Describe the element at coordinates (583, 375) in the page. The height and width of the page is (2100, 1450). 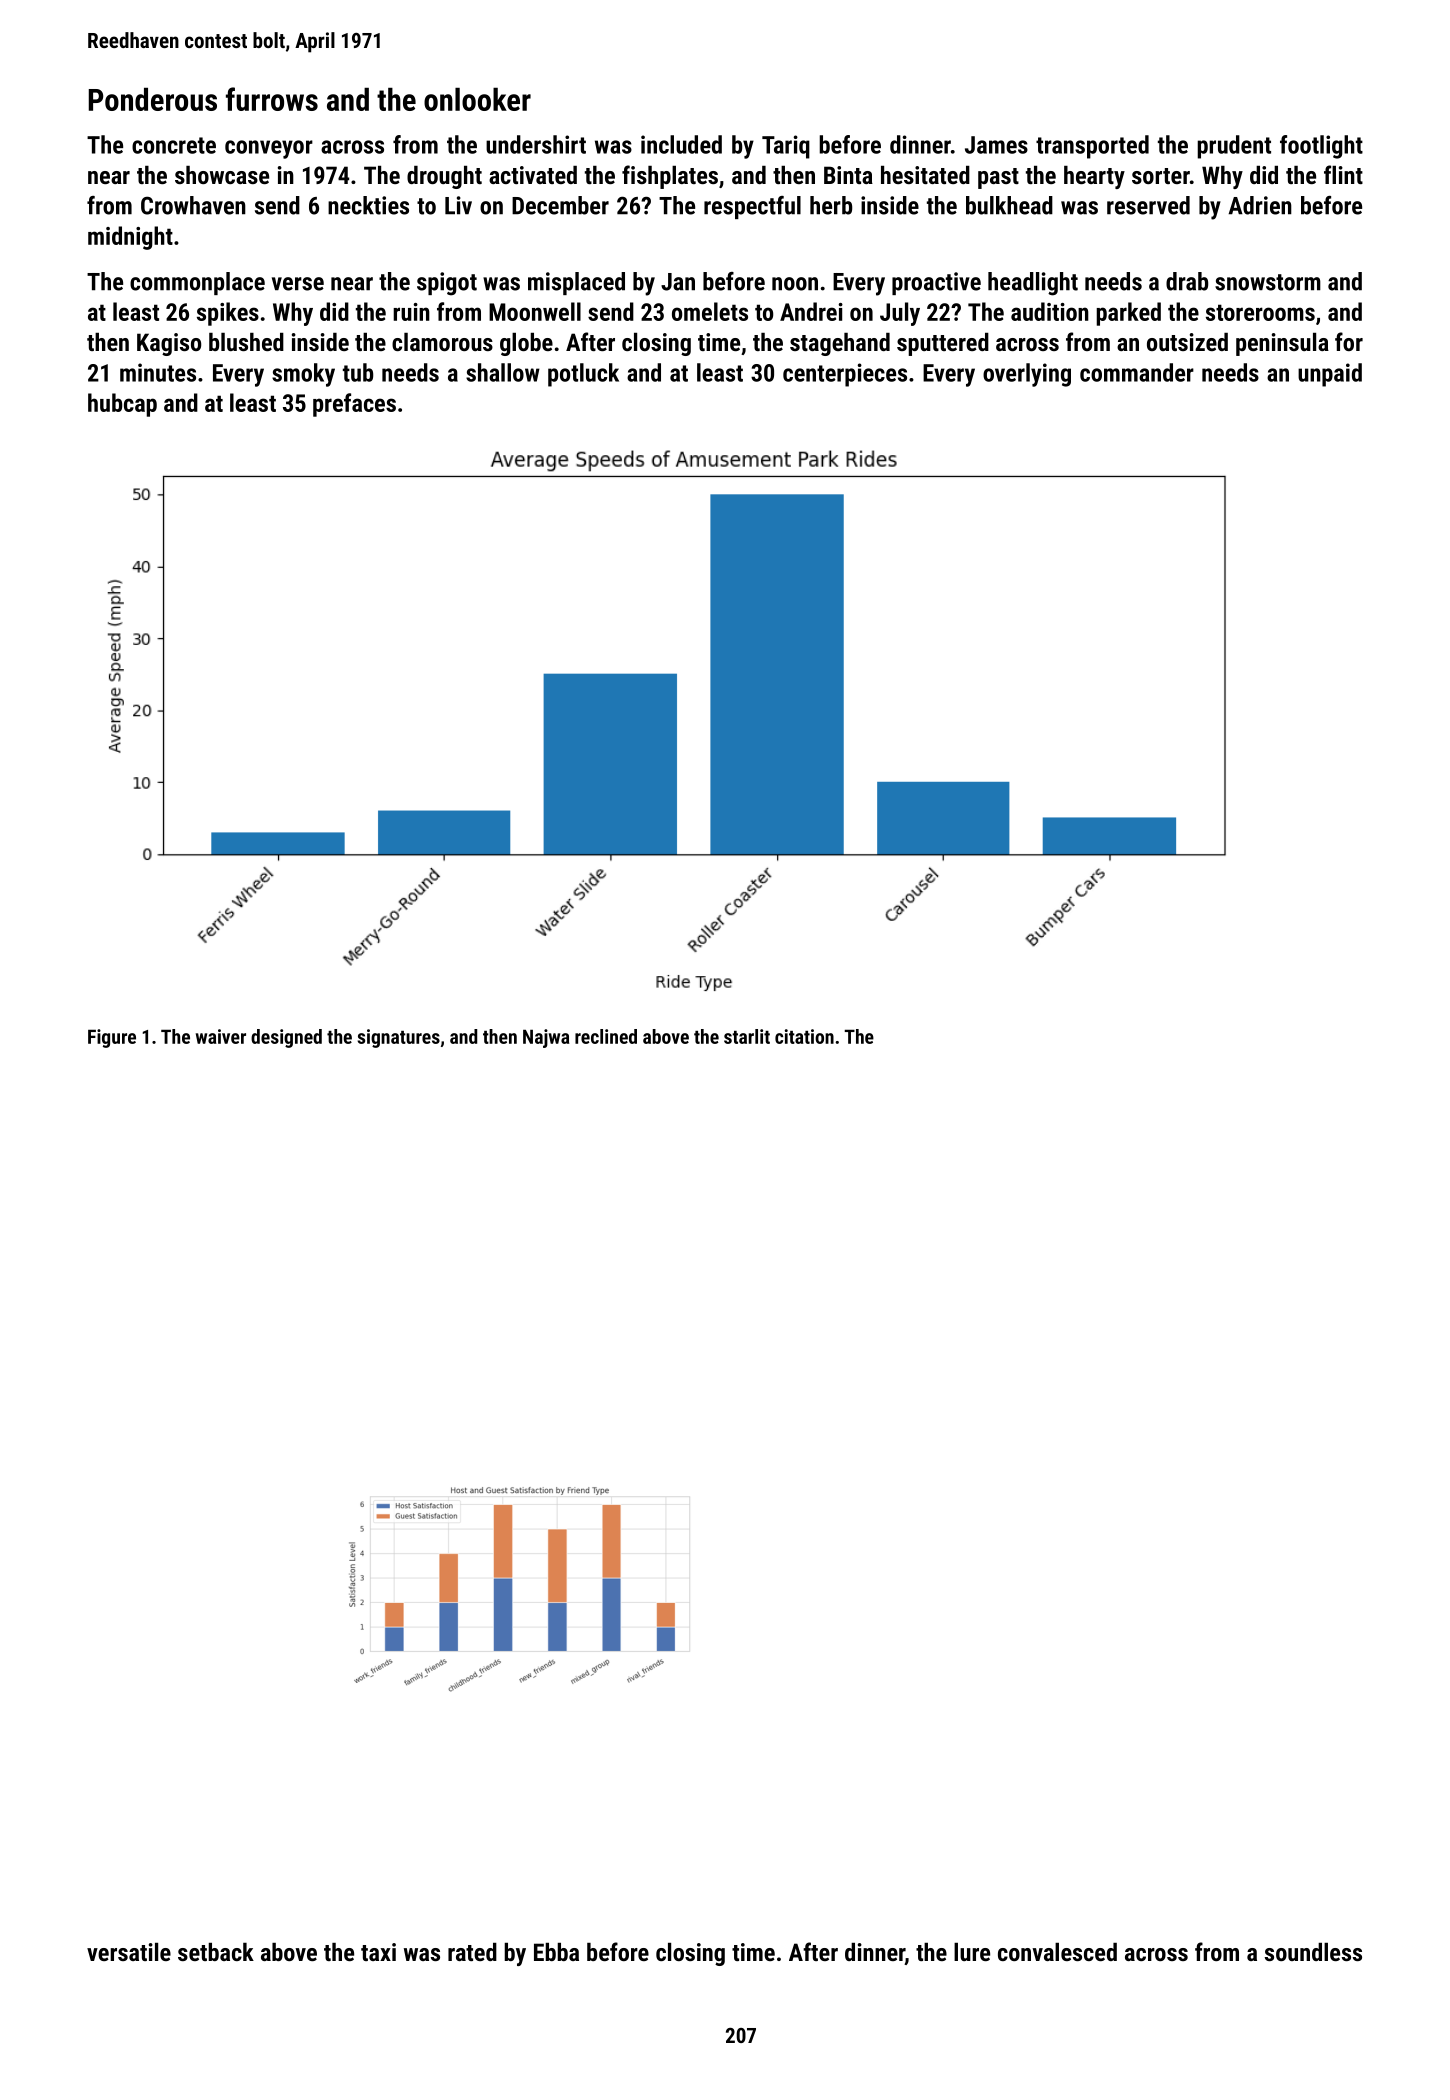
I see `potluck` at that location.
